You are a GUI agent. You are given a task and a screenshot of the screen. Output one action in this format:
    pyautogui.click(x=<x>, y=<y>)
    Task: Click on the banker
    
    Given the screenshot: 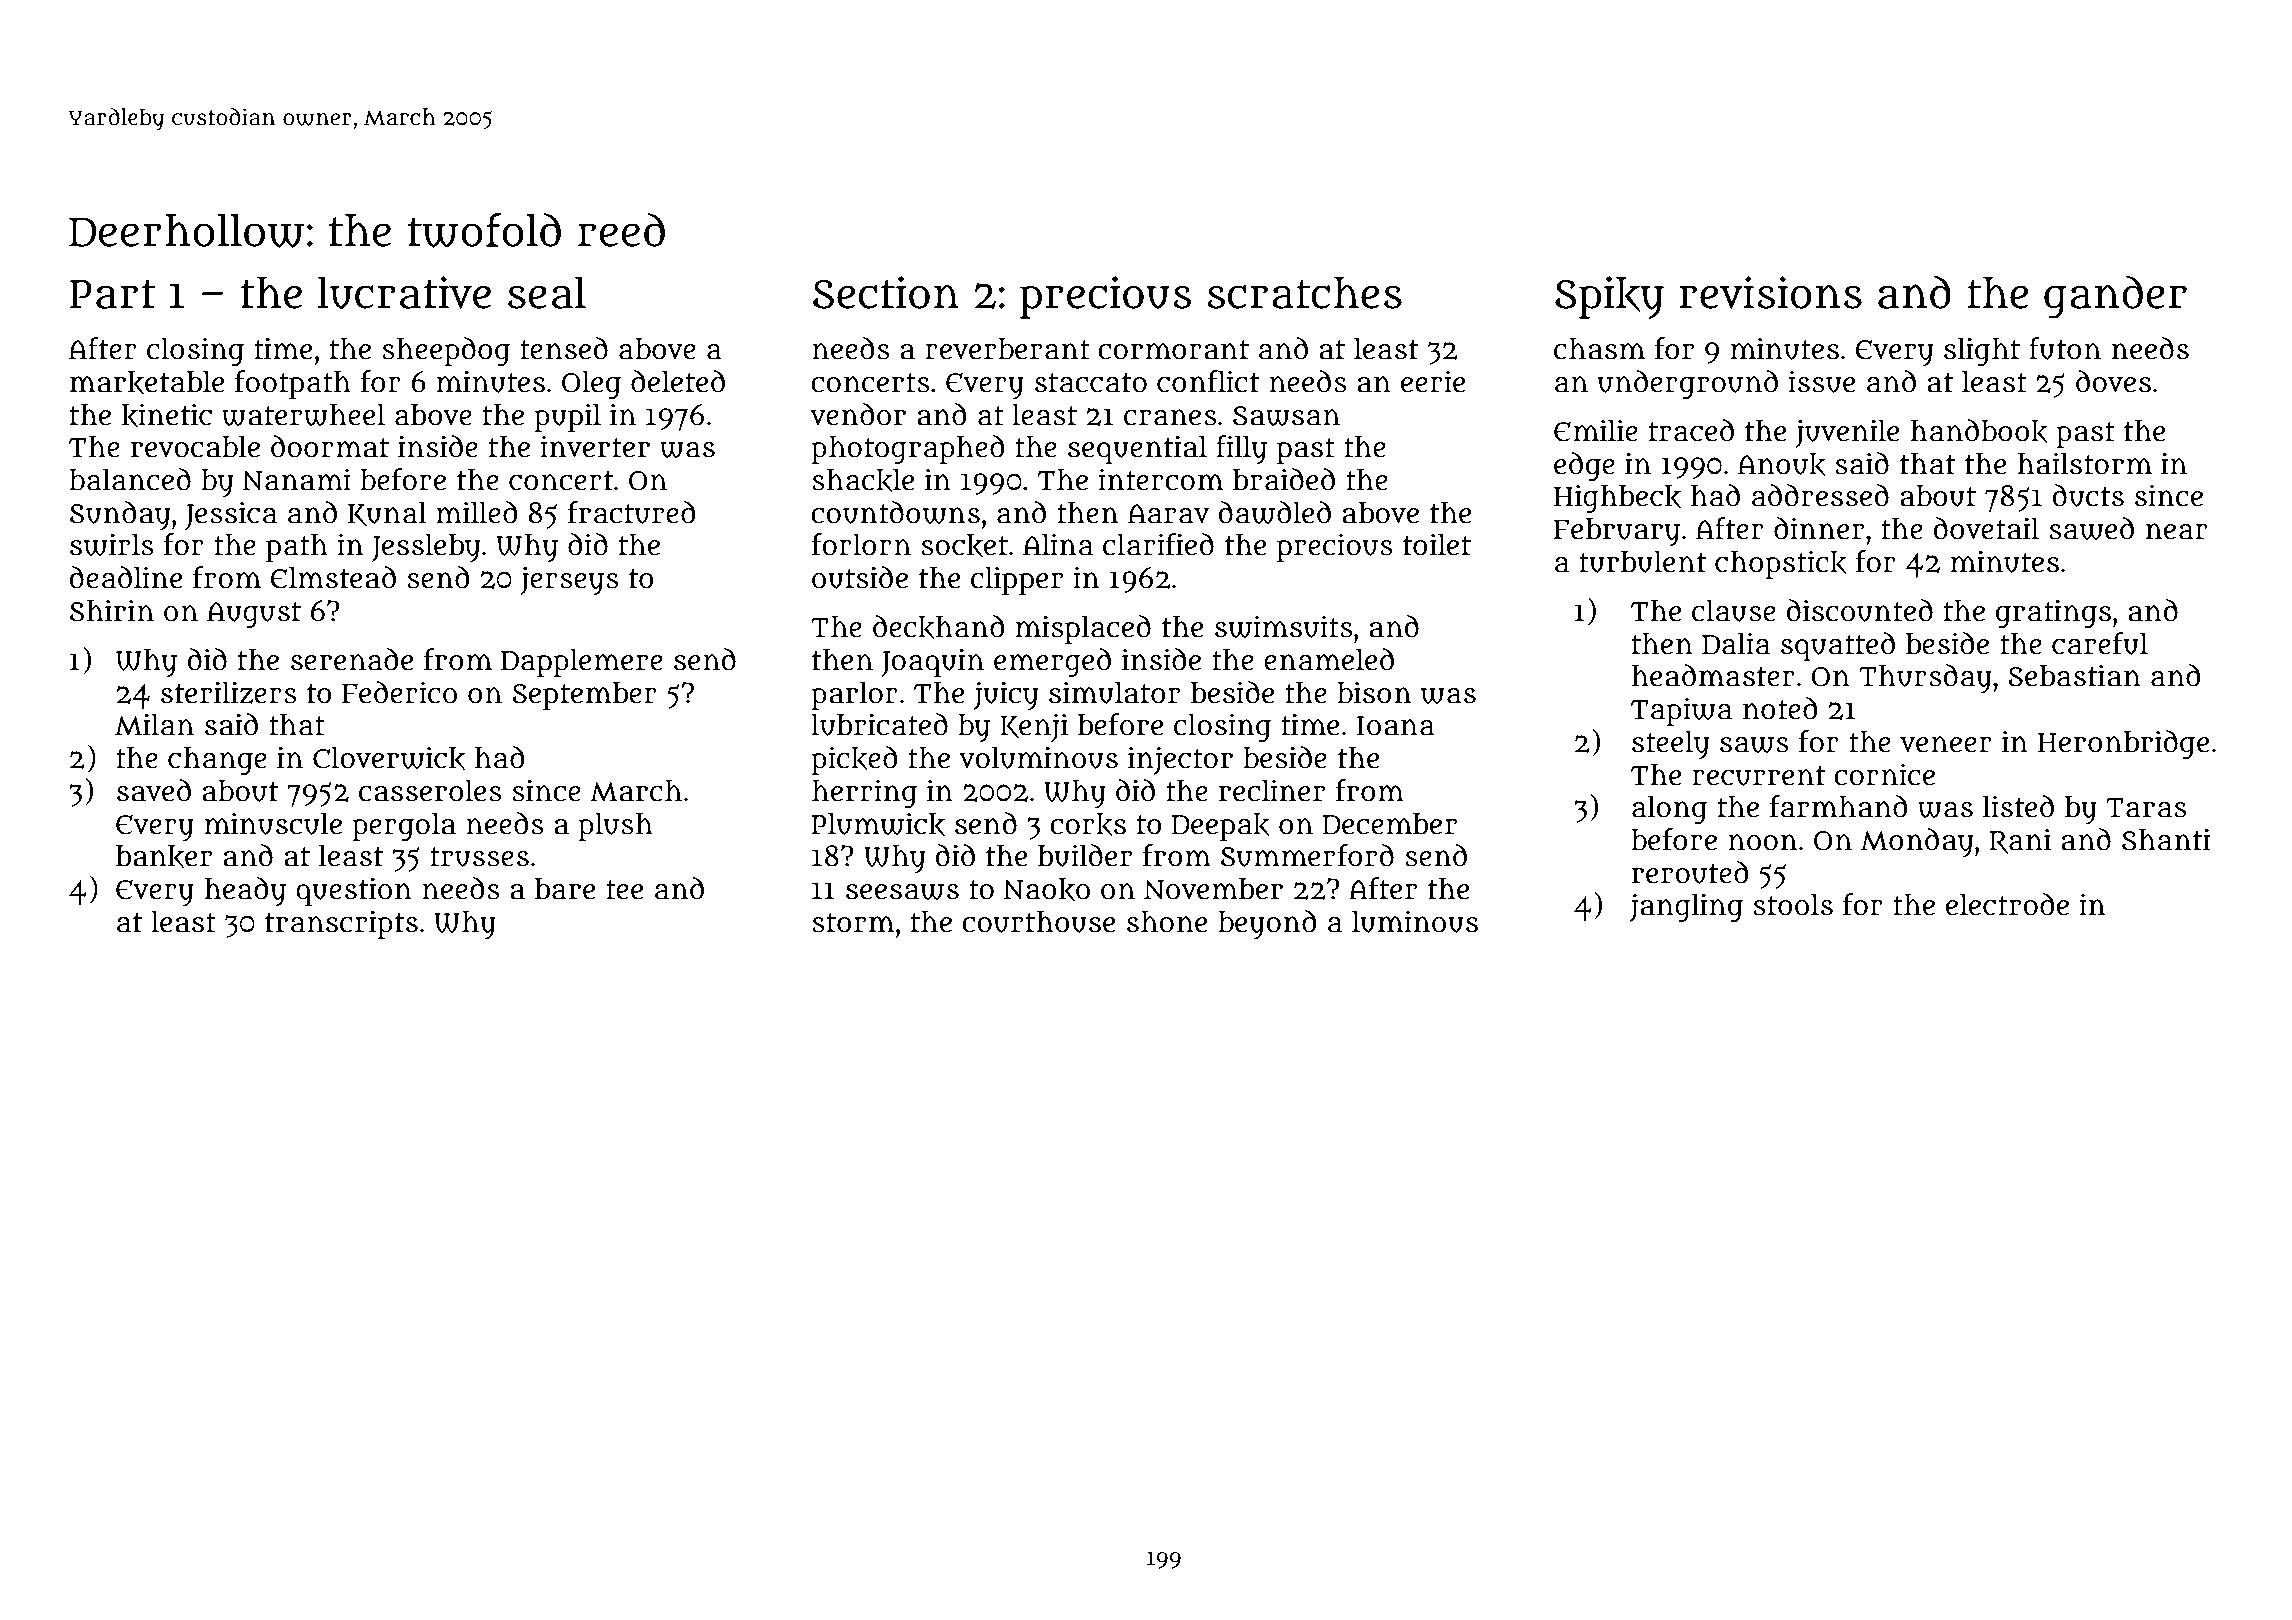 What is the action you would take?
    pyautogui.click(x=164, y=857)
